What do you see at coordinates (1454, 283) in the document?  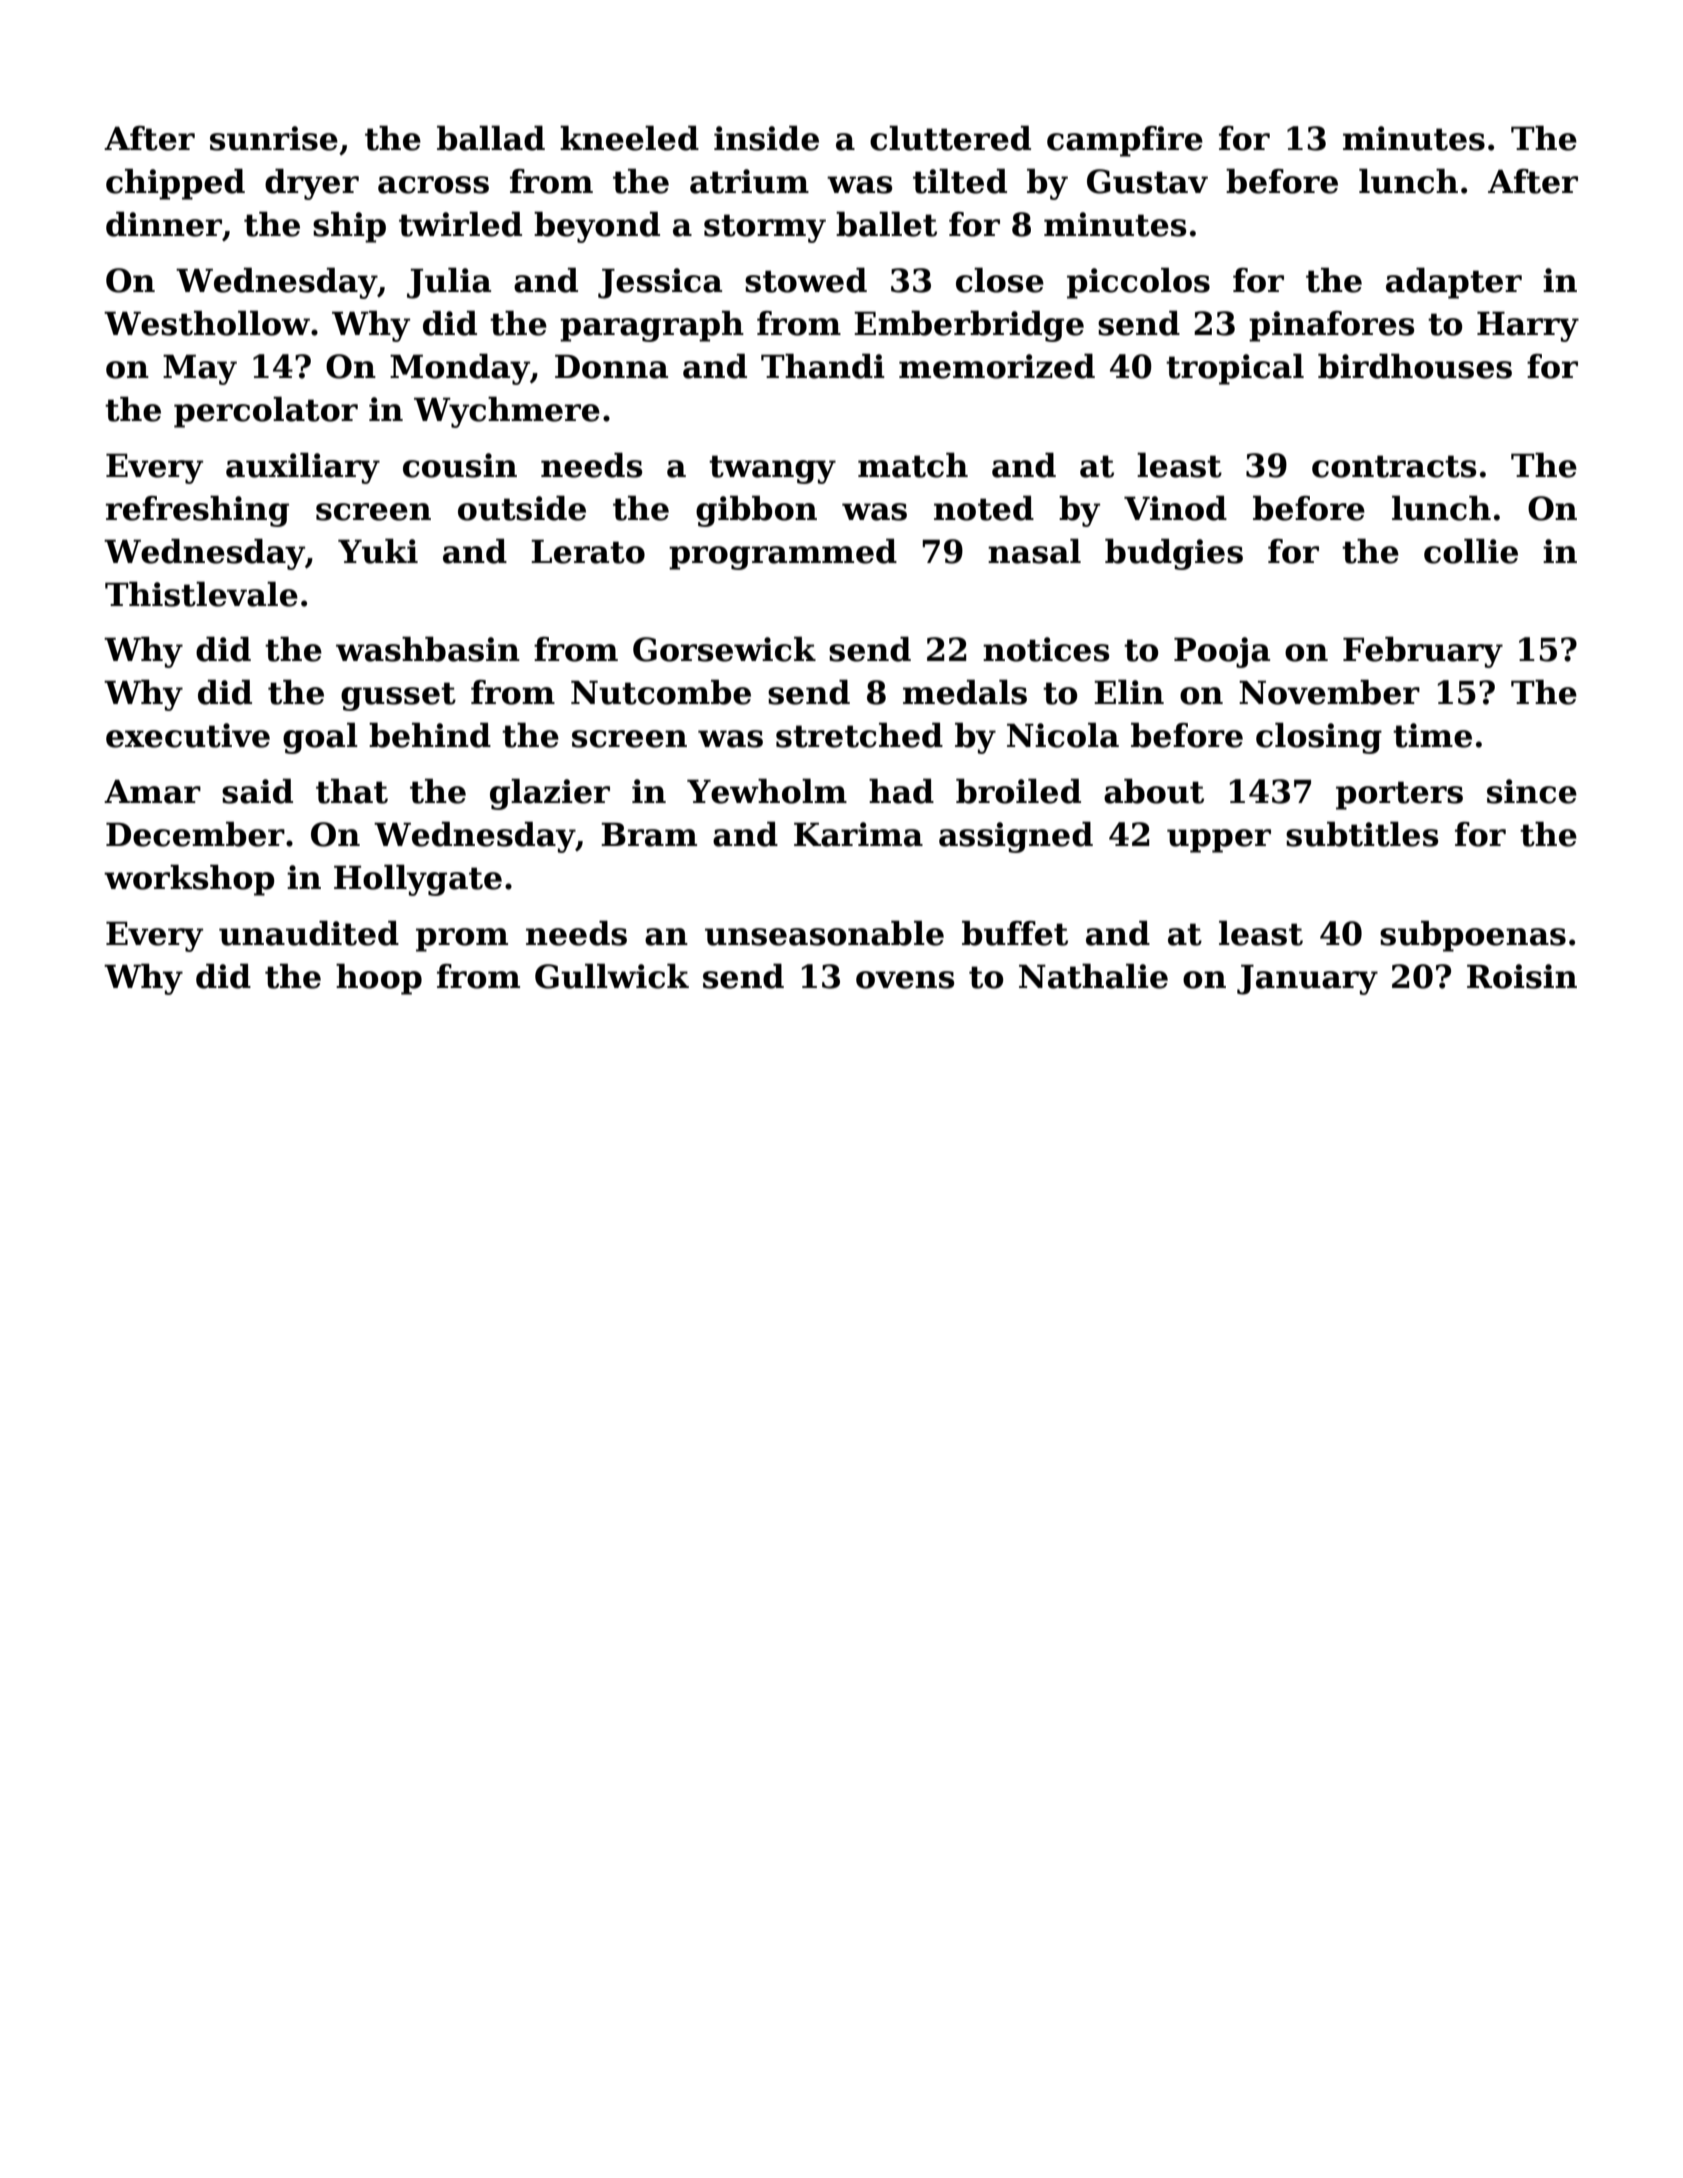 I see `adapter` at bounding box center [1454, 283].
